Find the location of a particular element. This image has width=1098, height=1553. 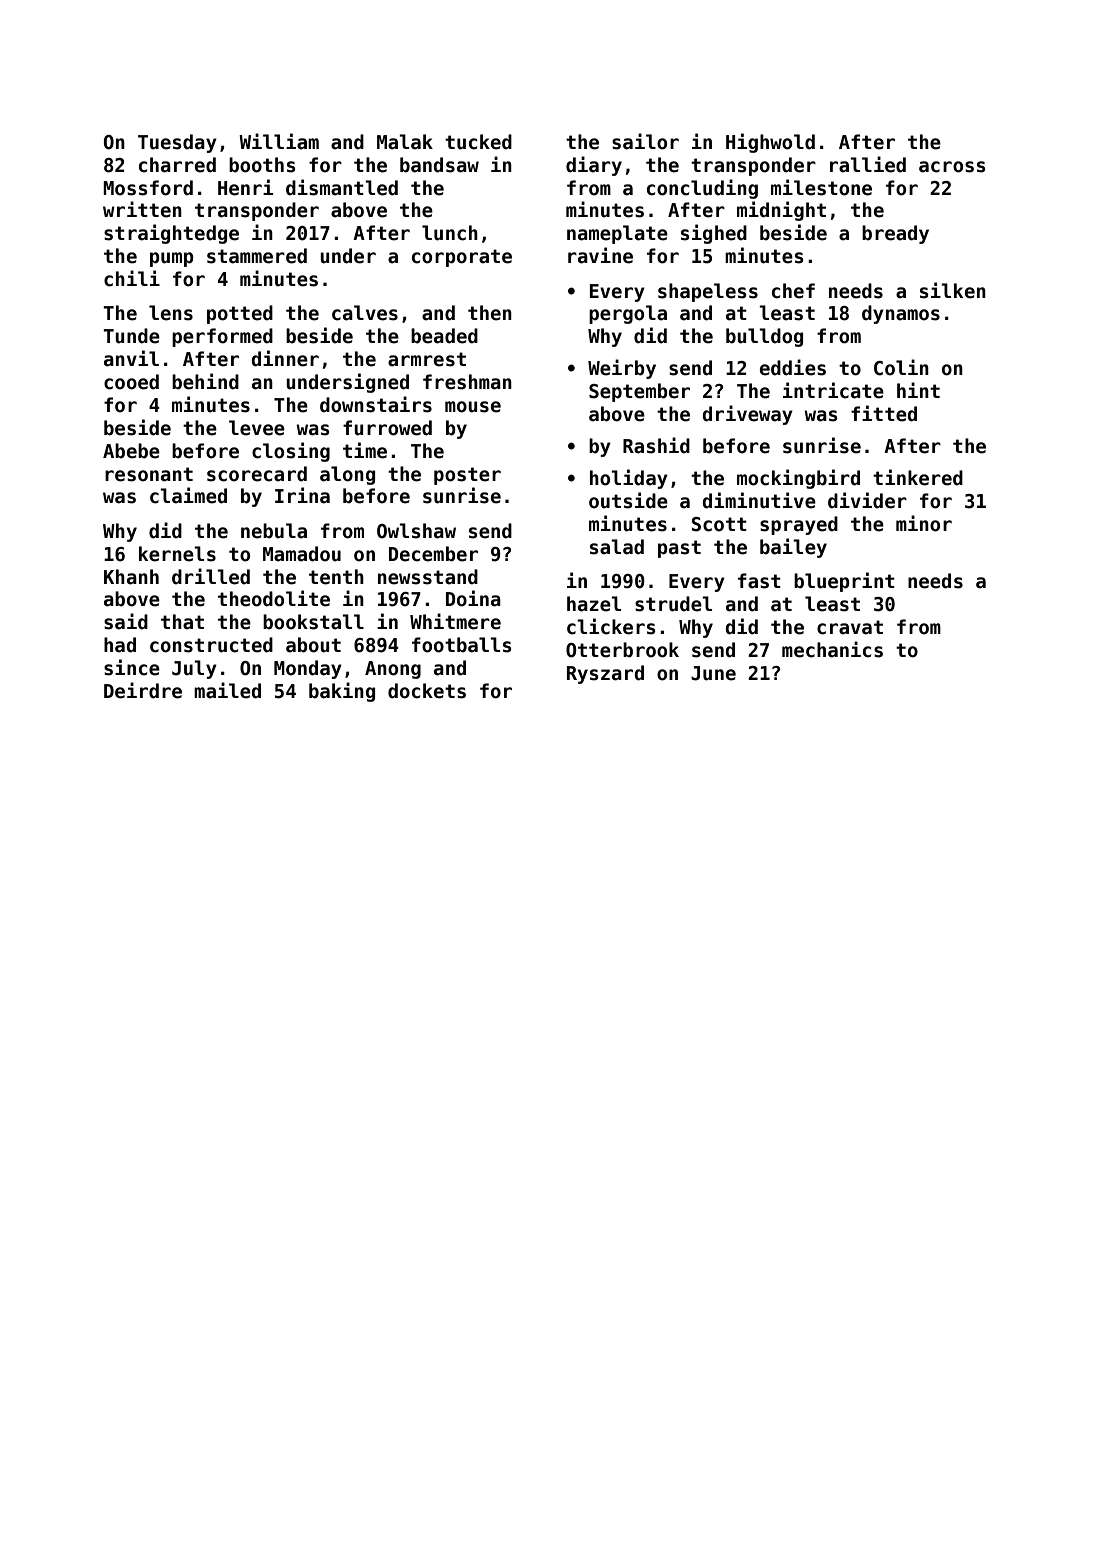

tenth is located at coordinates (336, 577).
